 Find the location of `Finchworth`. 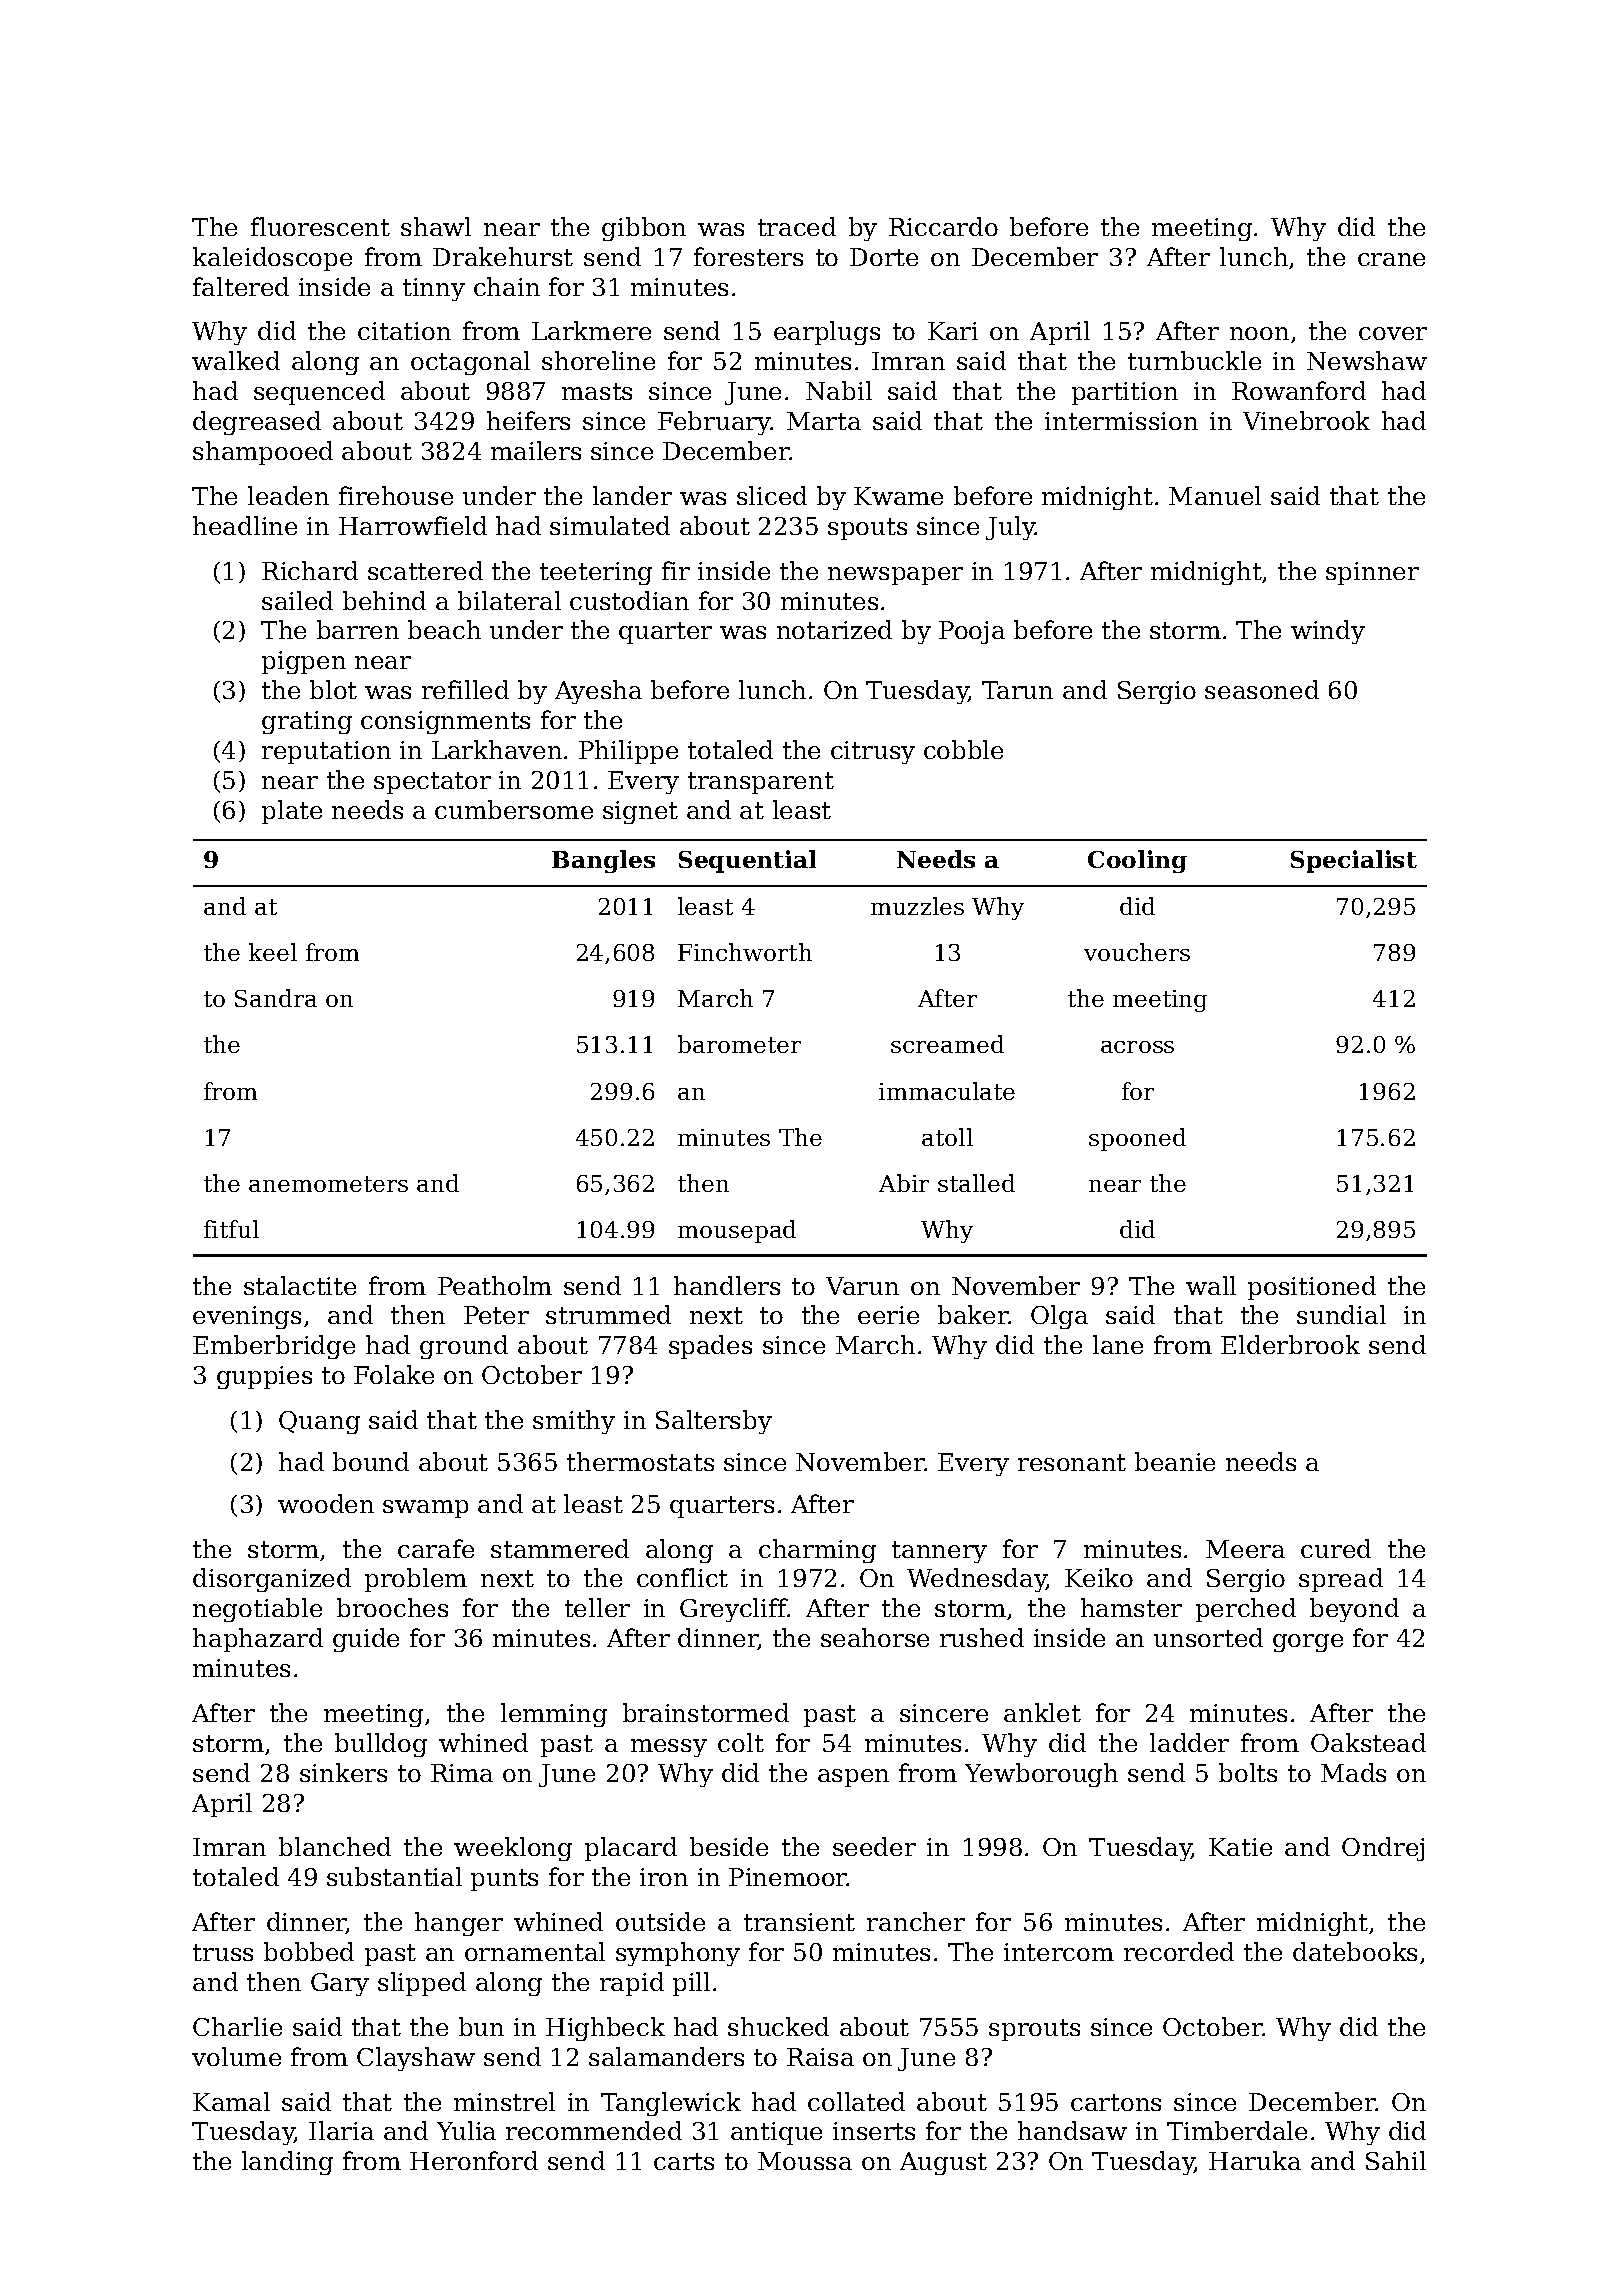

Finchworth is located at coordinates (745, 952).
